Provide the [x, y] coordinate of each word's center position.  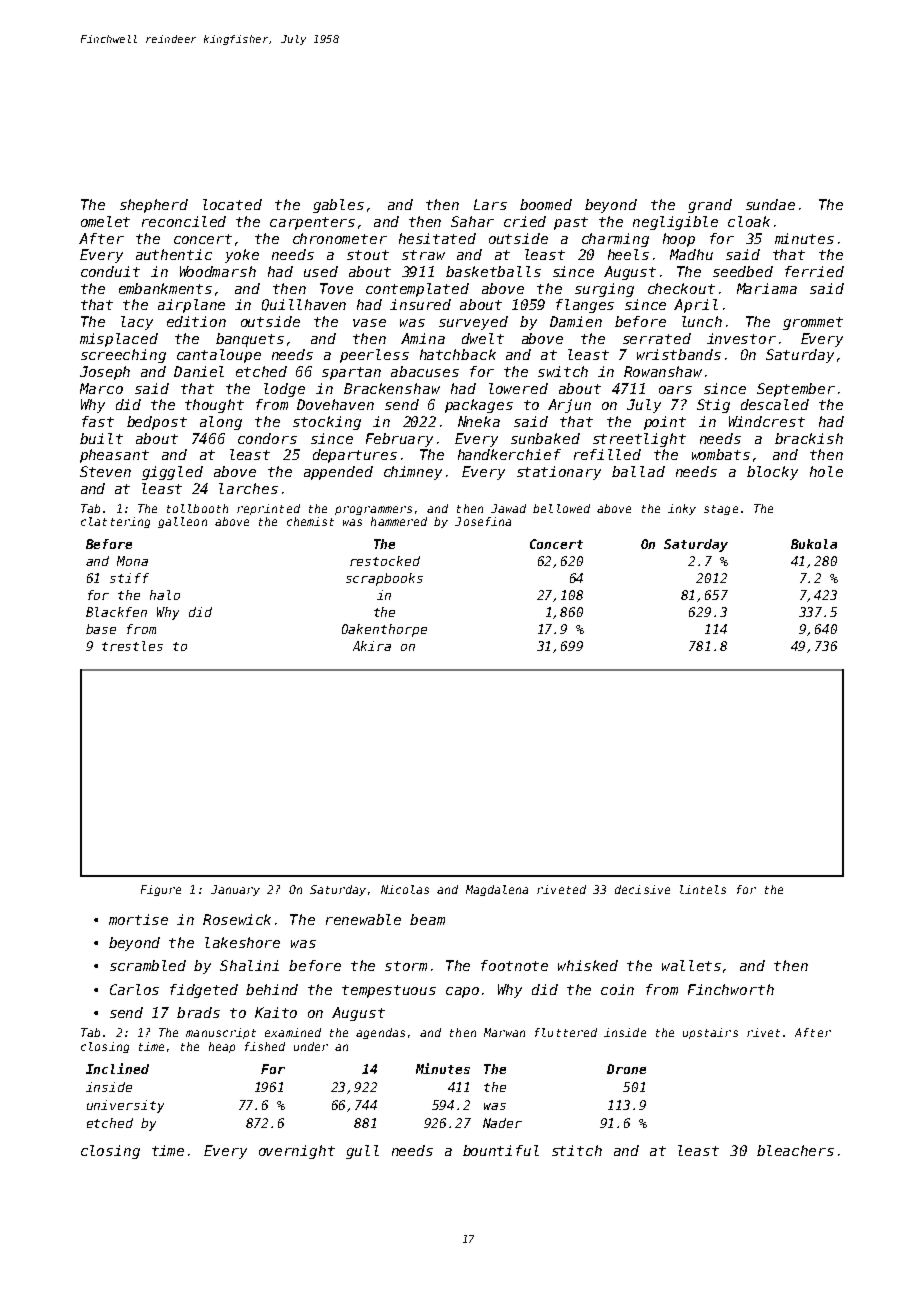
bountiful [501, 1150]
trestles [132, 646]
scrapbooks [384, 579]
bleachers [795, 1150]
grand [710, 206]
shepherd [154, 206]
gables [338, 206]
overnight [297, 1152]
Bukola [814, 544]
